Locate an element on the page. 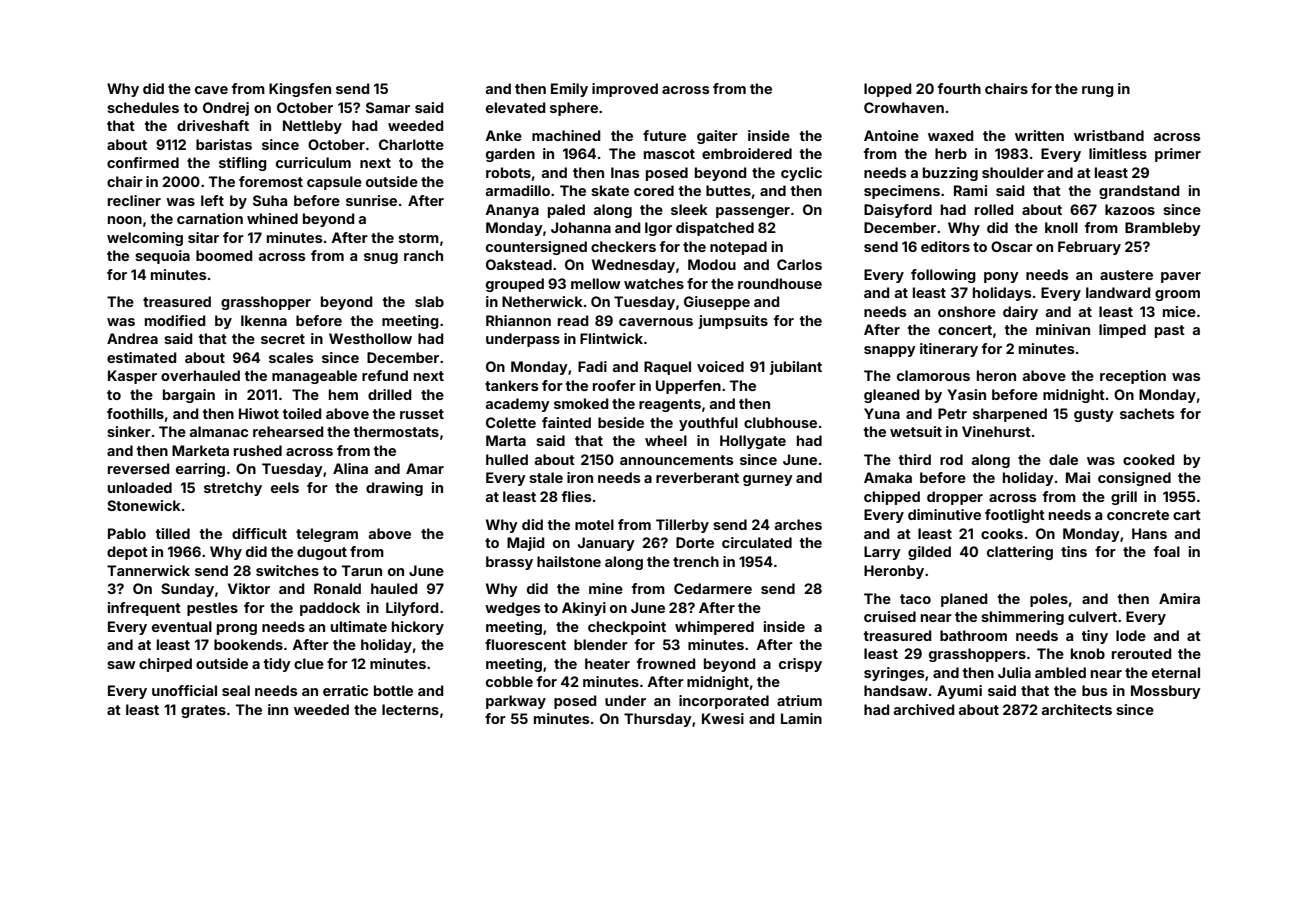 This page has height=924, width=1308. wedges is located at coordinates (512, 609).
